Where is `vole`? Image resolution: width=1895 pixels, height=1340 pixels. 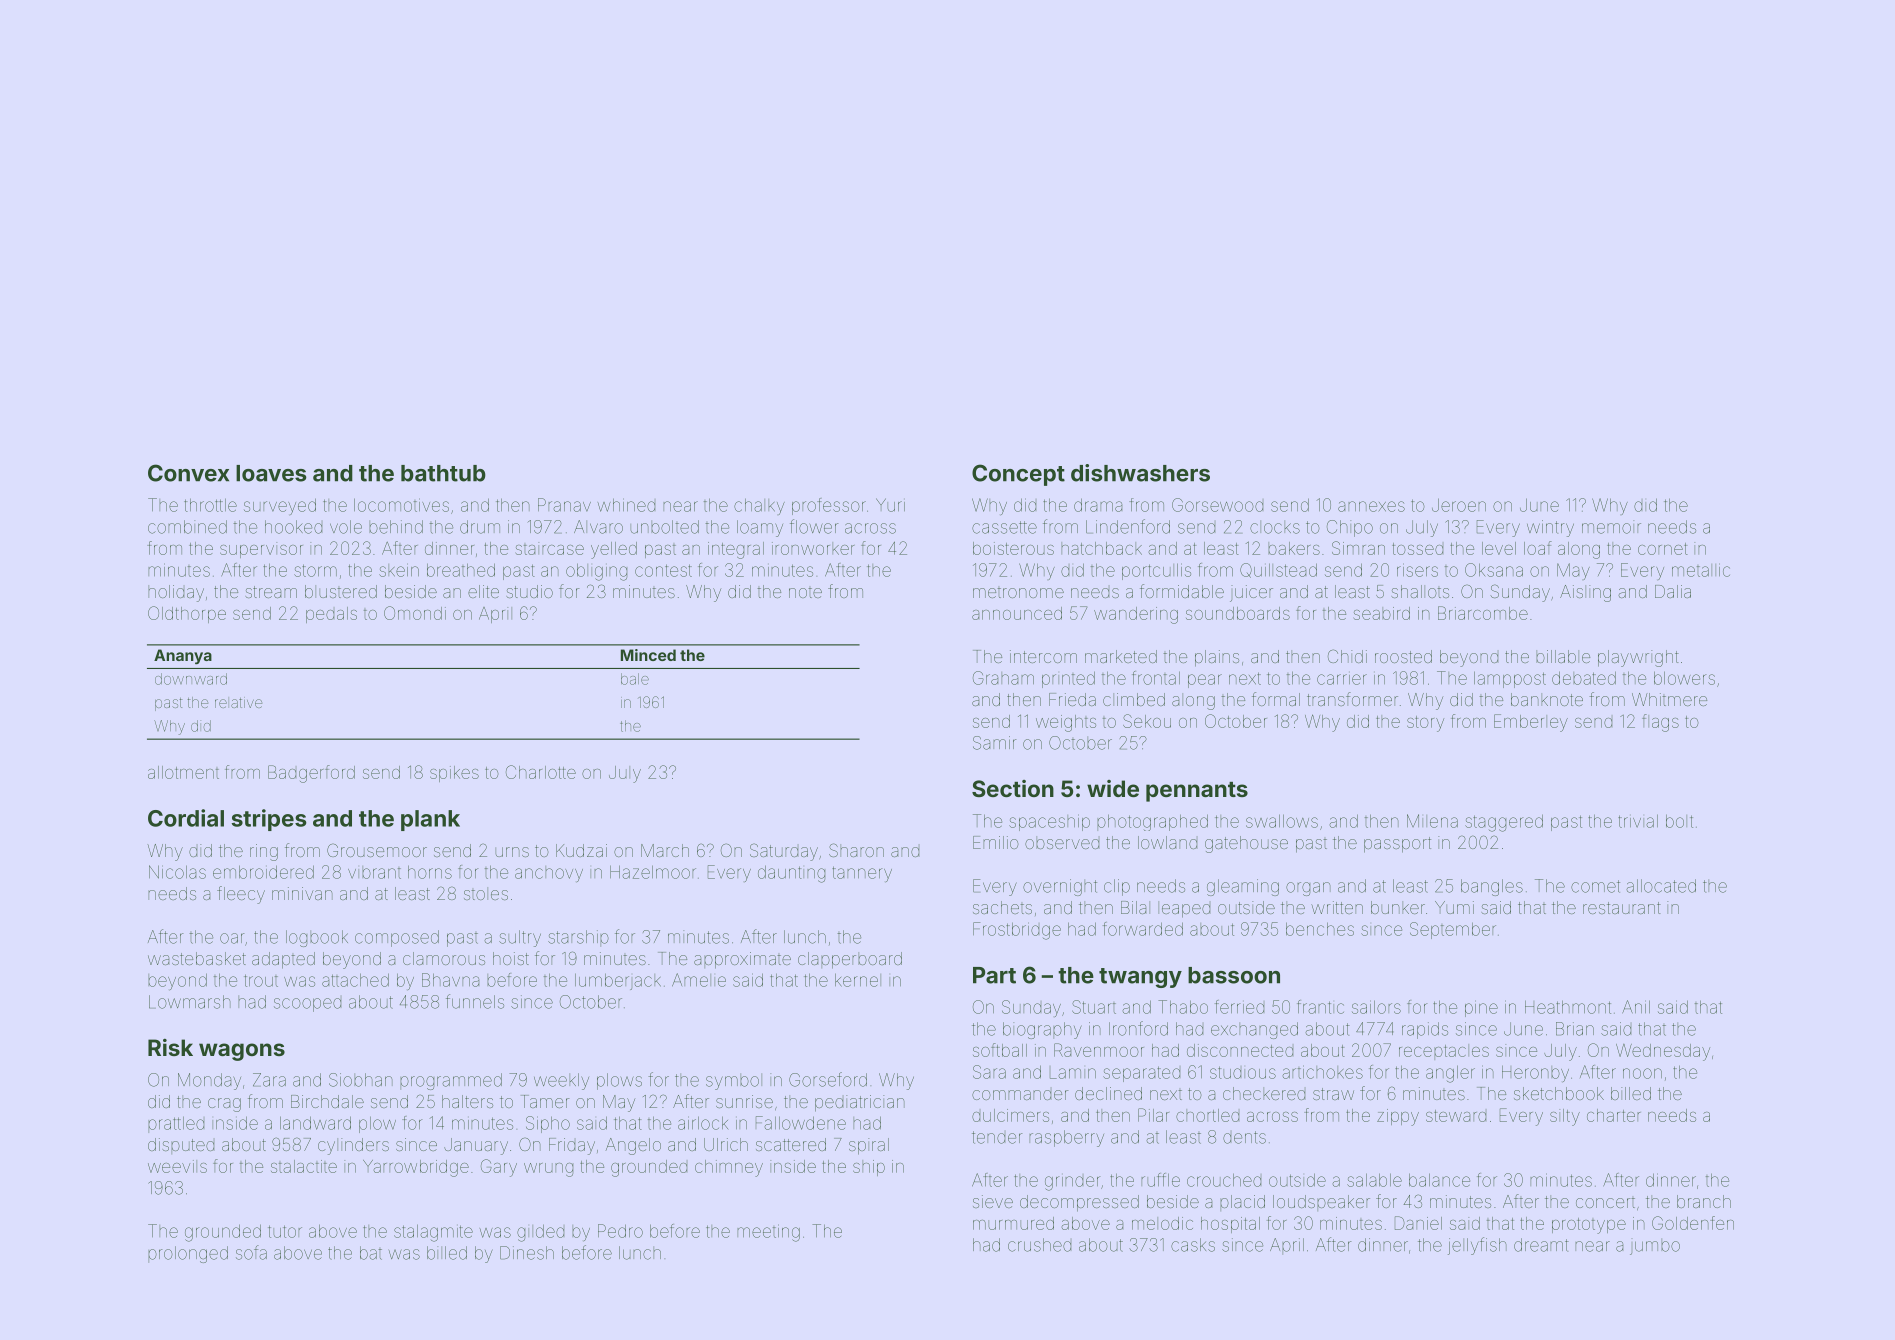 vole is located at coordinates (346, 527).
